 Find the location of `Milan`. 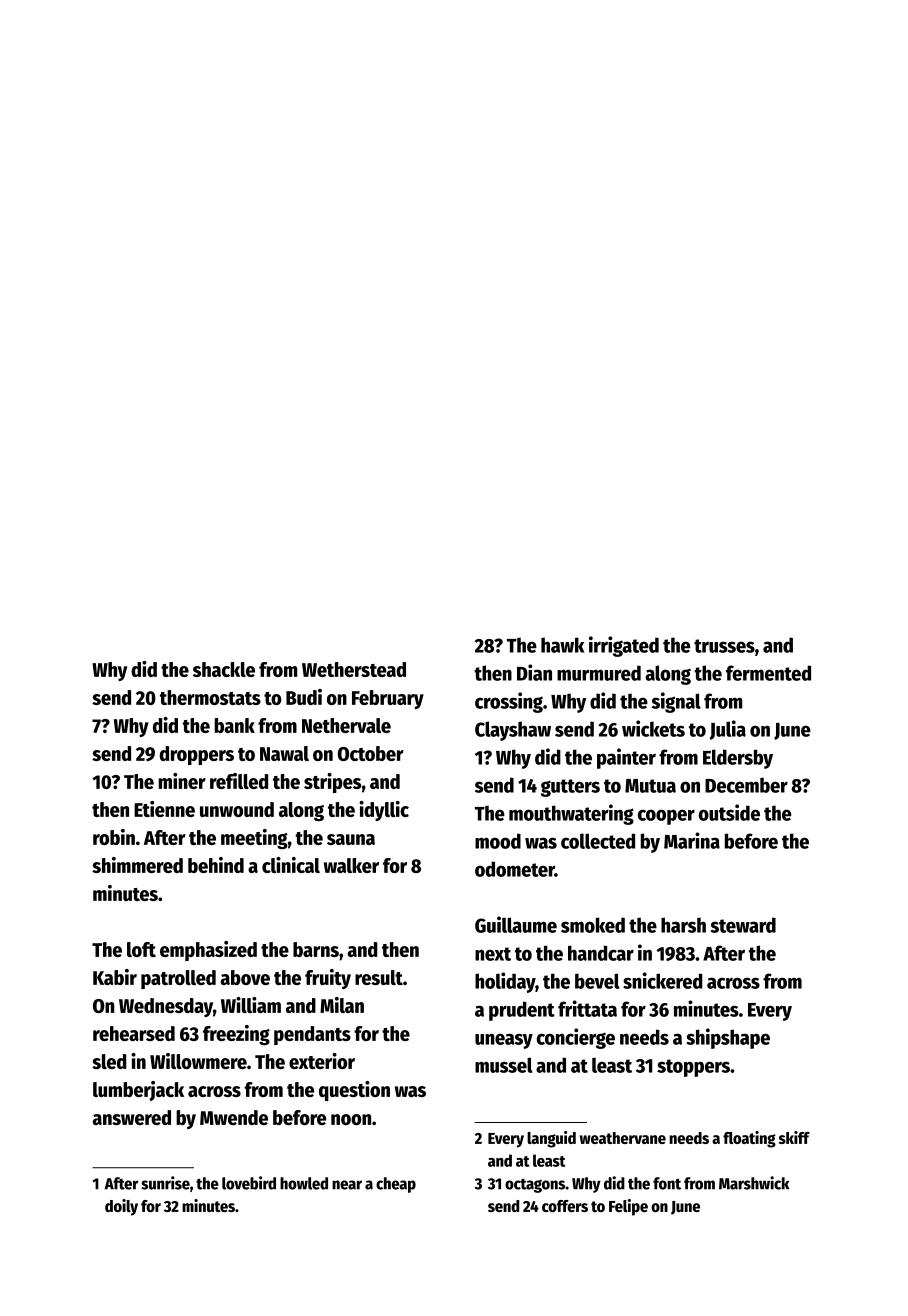

Milan is located at coordinates (342, 1005).
